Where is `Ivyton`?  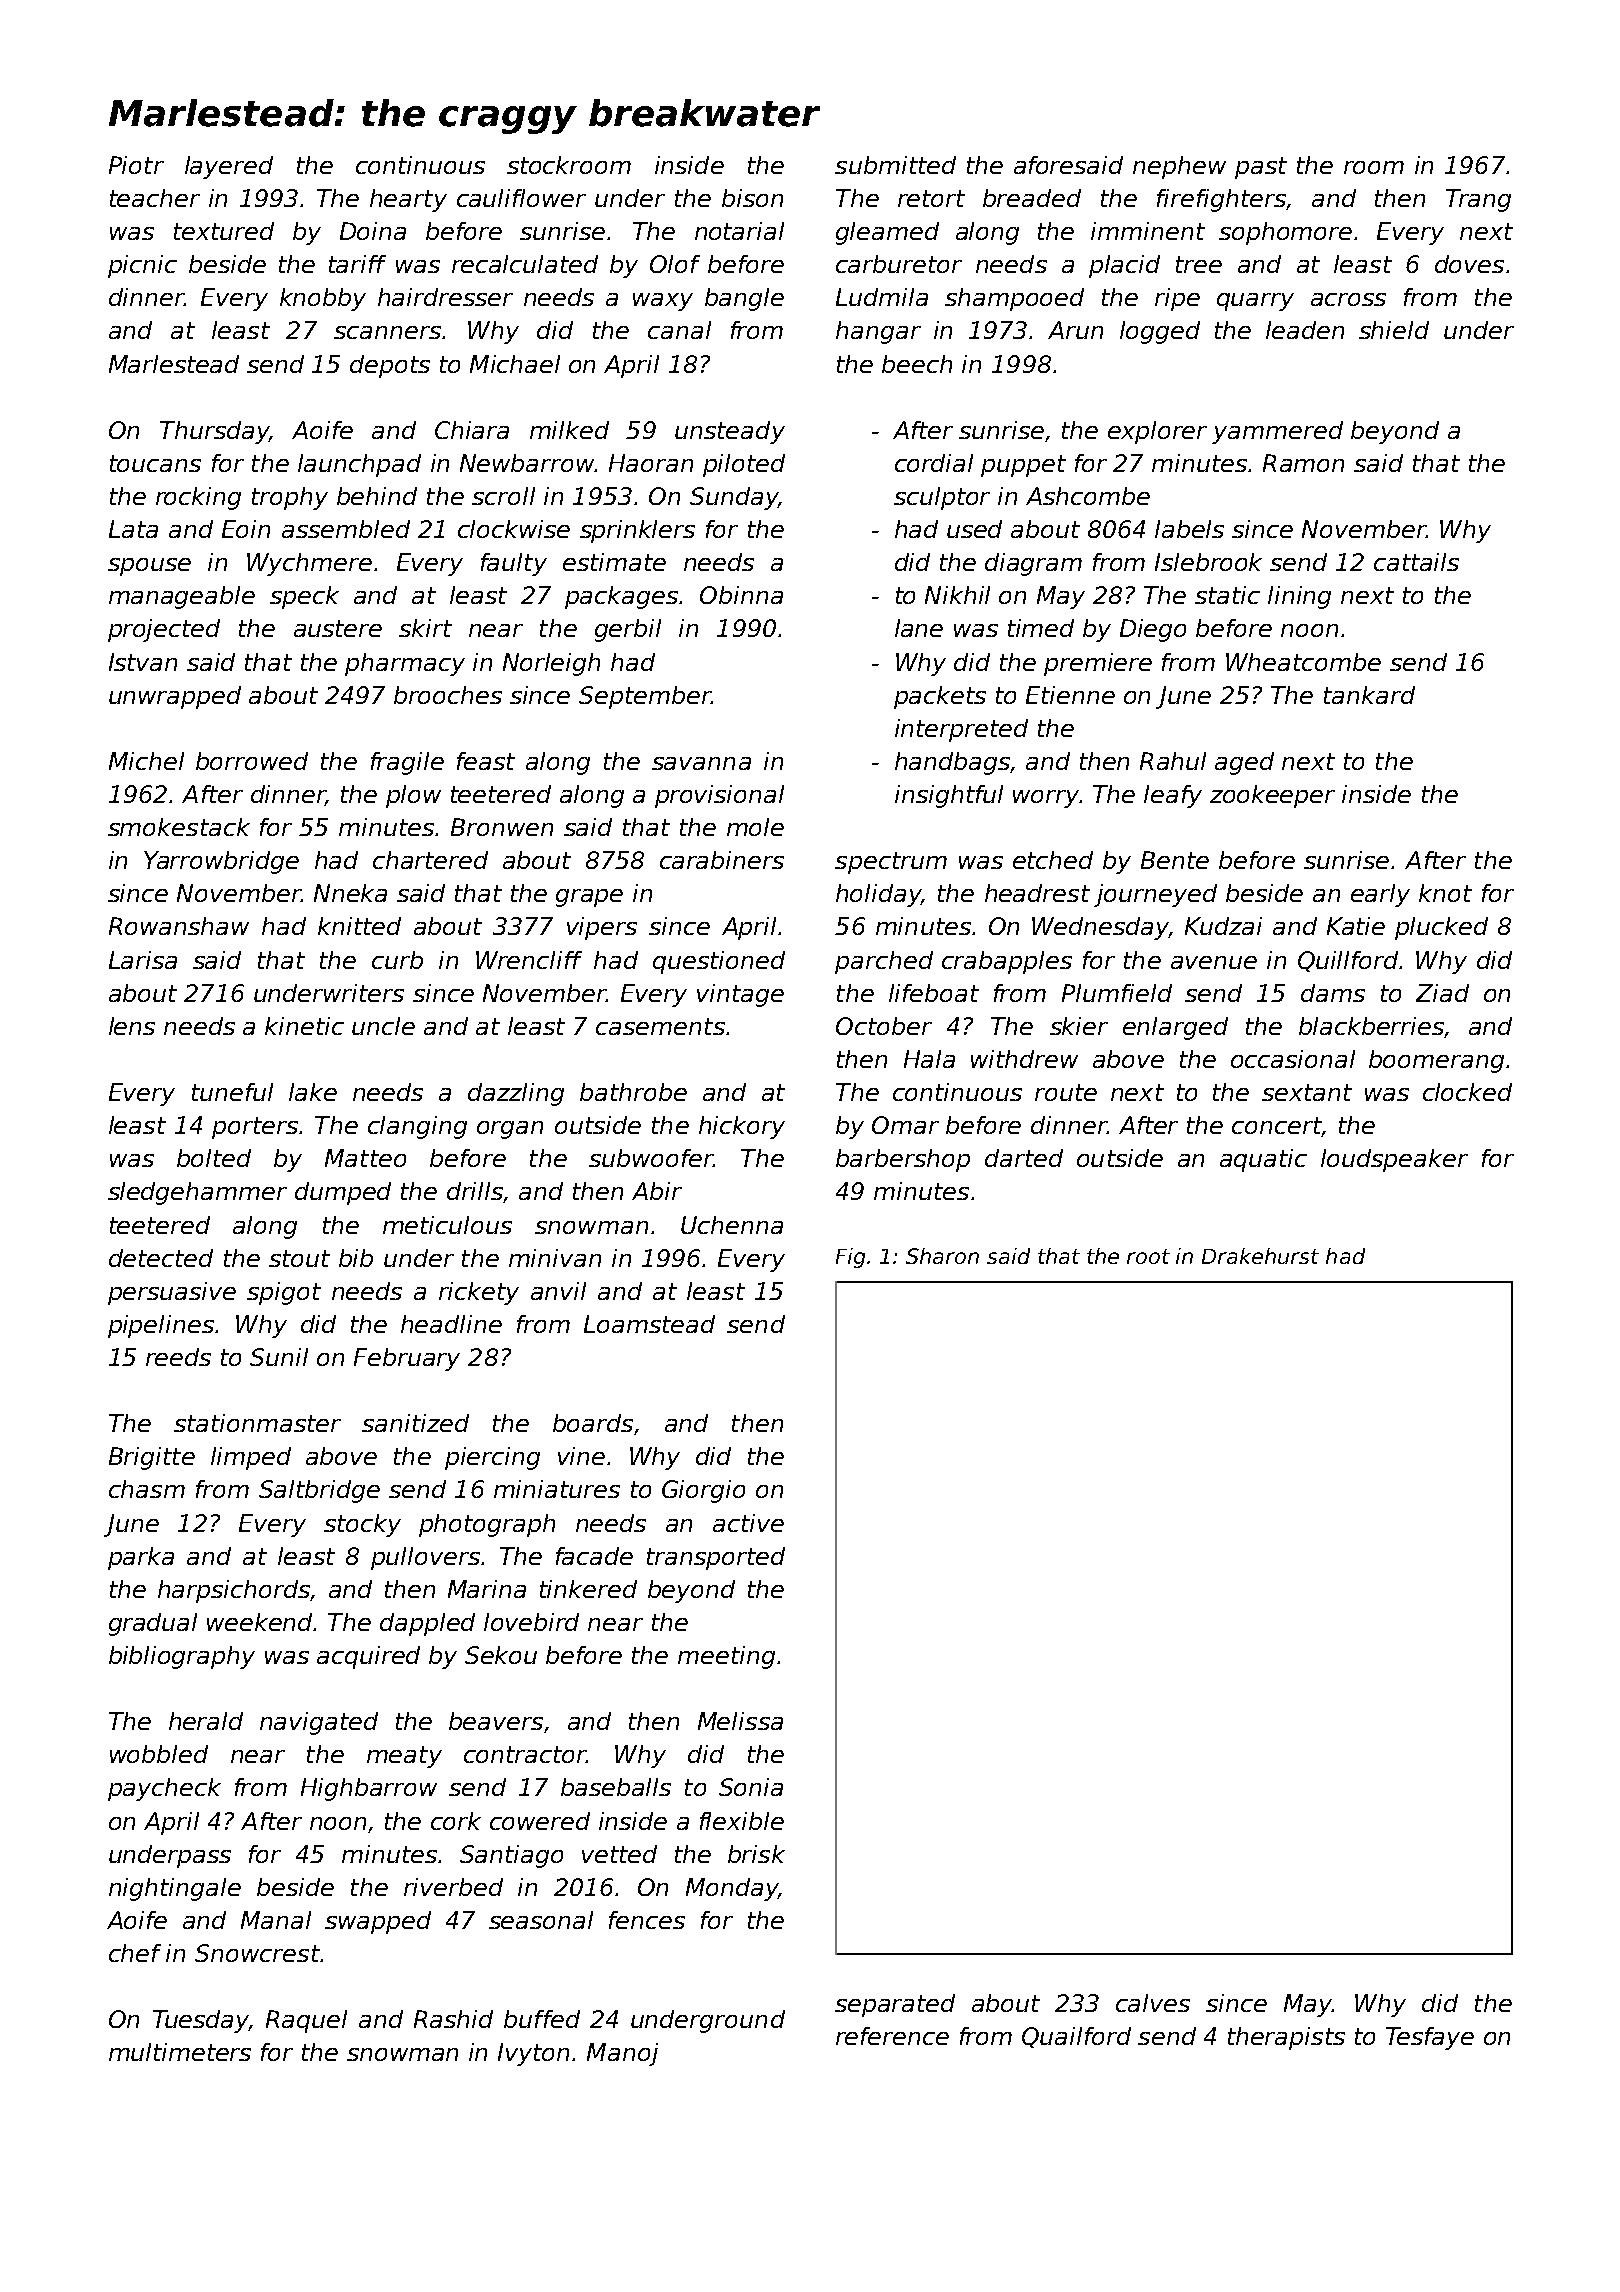
Ivyton is located at coordinates (533, 2054).
